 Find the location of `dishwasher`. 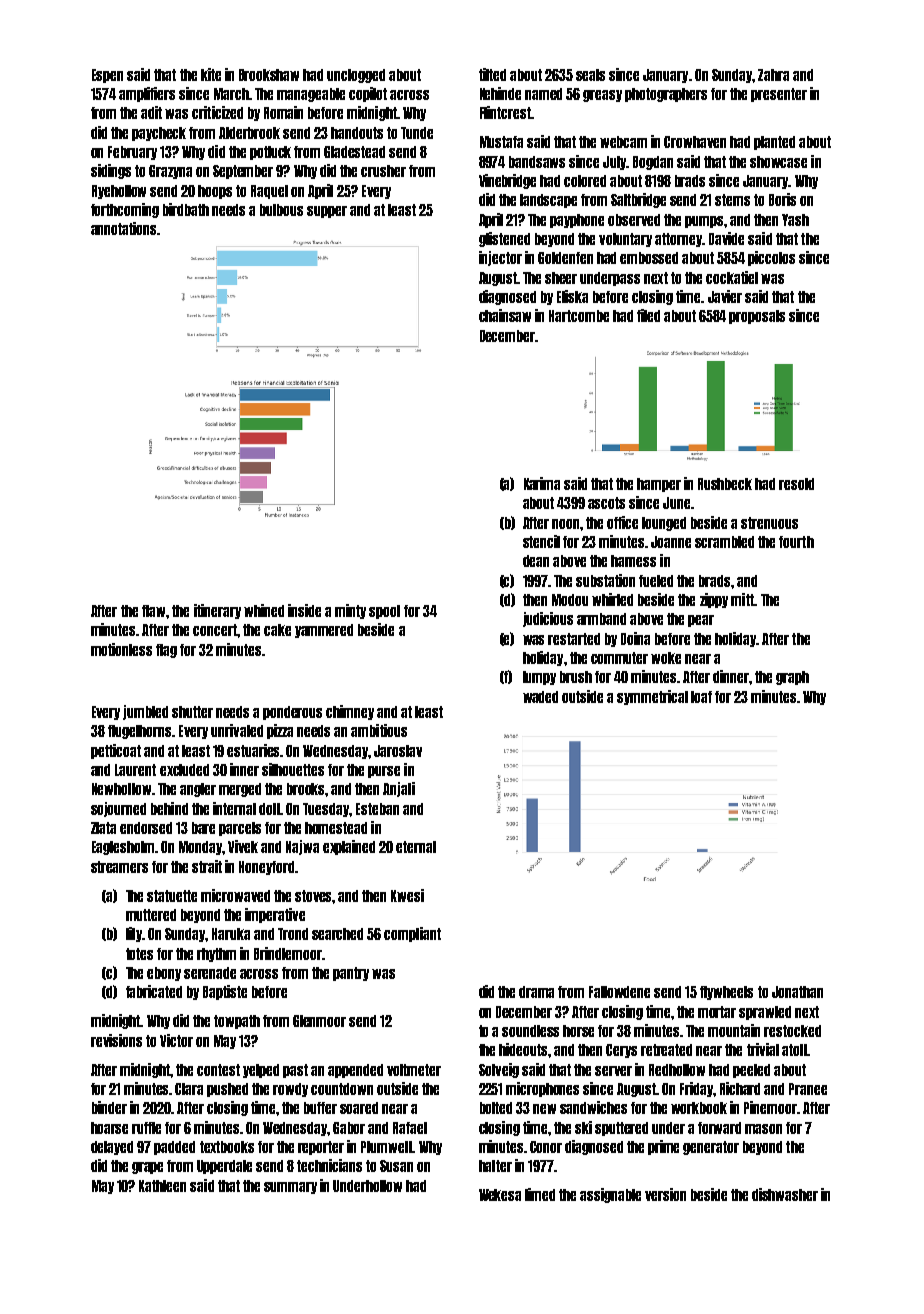

dishwasher is located at coordinates (785, 1194).
